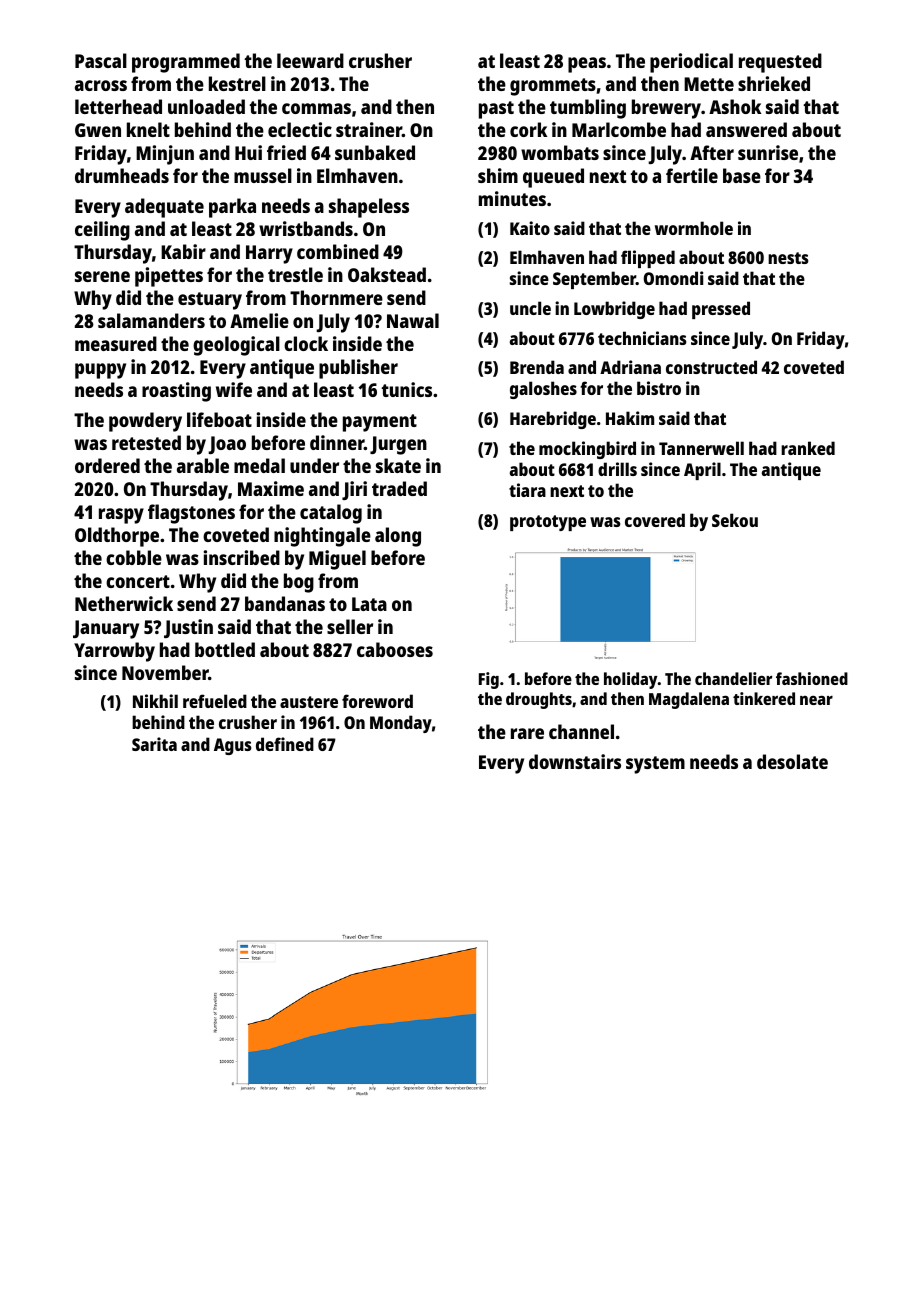 The width and height of the document is (924, 1314). What do you see at coordinates (764, 698) in the document?
I see `tinkered` at bounding box center [764, 698].
